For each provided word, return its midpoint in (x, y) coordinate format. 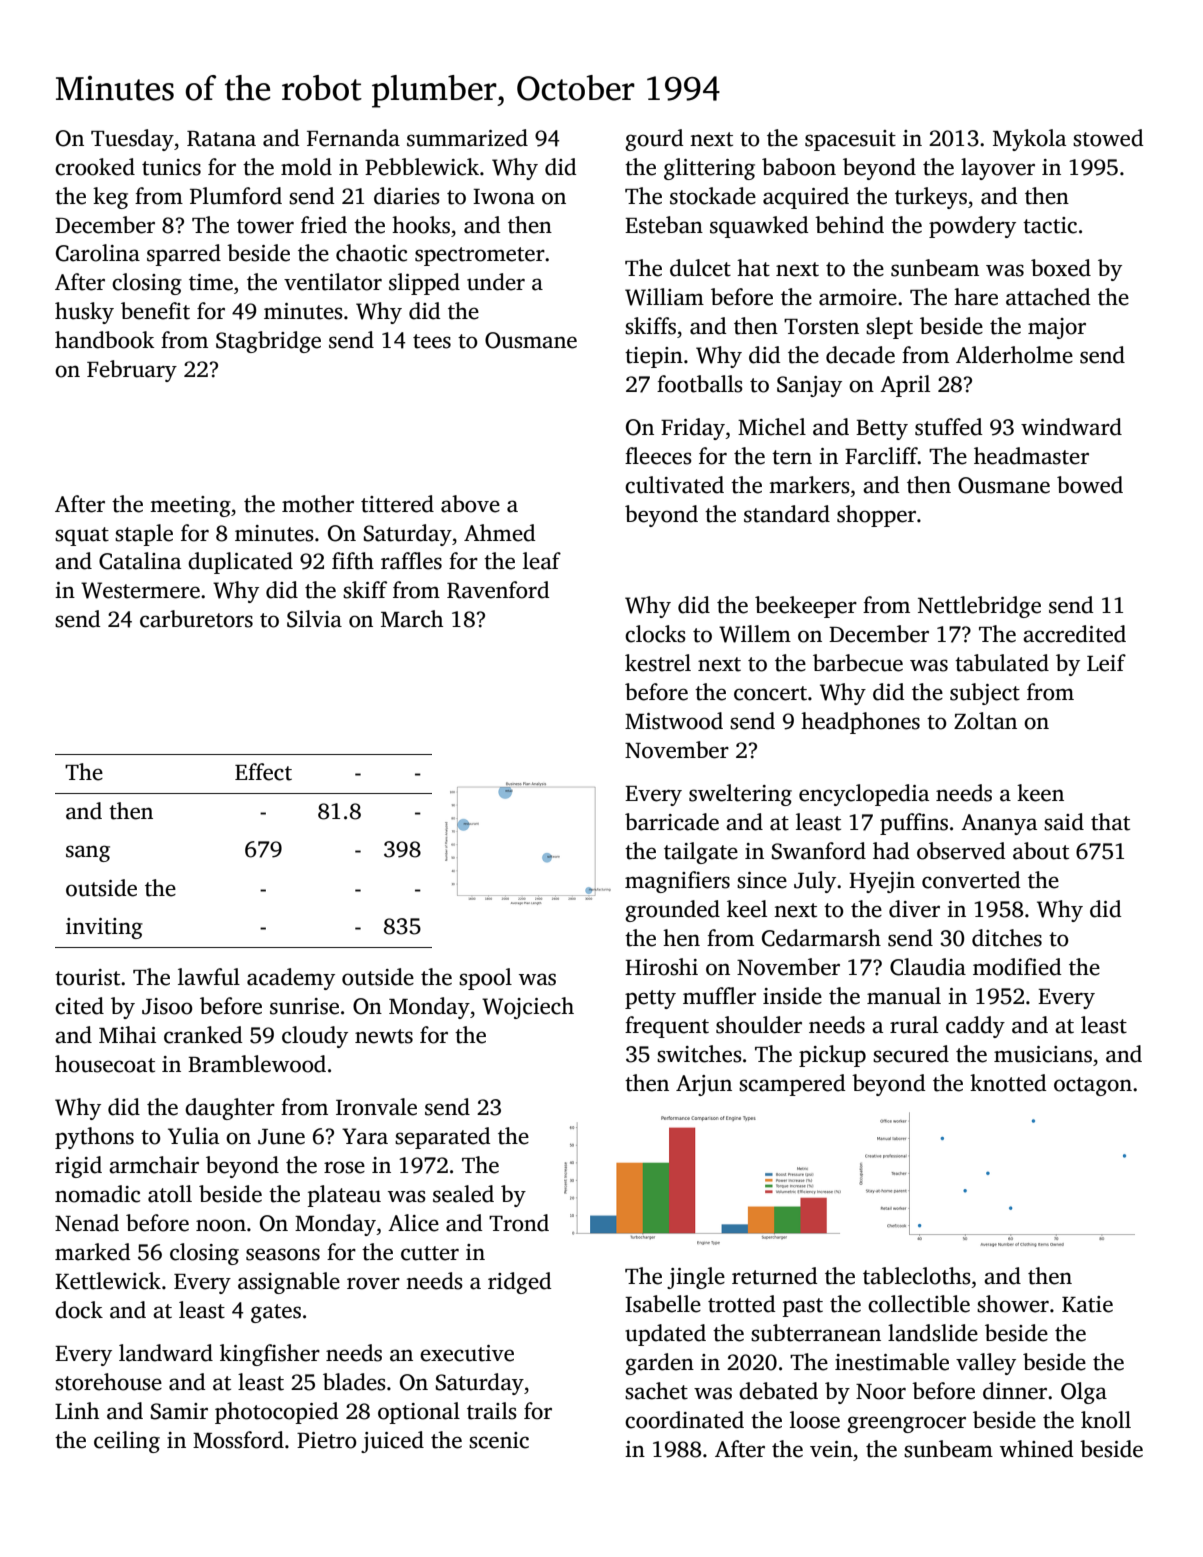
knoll (1106, 1420)
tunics (171, 167)
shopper (876, 516)
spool (485, 979)
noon (221, 1225)
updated (665, 1335)
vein (831, 1449)
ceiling (127, 1442)
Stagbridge (268, 342)
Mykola (1029, 140)
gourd (654, 140)
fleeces (658, 456)
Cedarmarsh (821, 938)
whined (1037, 1449)
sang (88, 853)
